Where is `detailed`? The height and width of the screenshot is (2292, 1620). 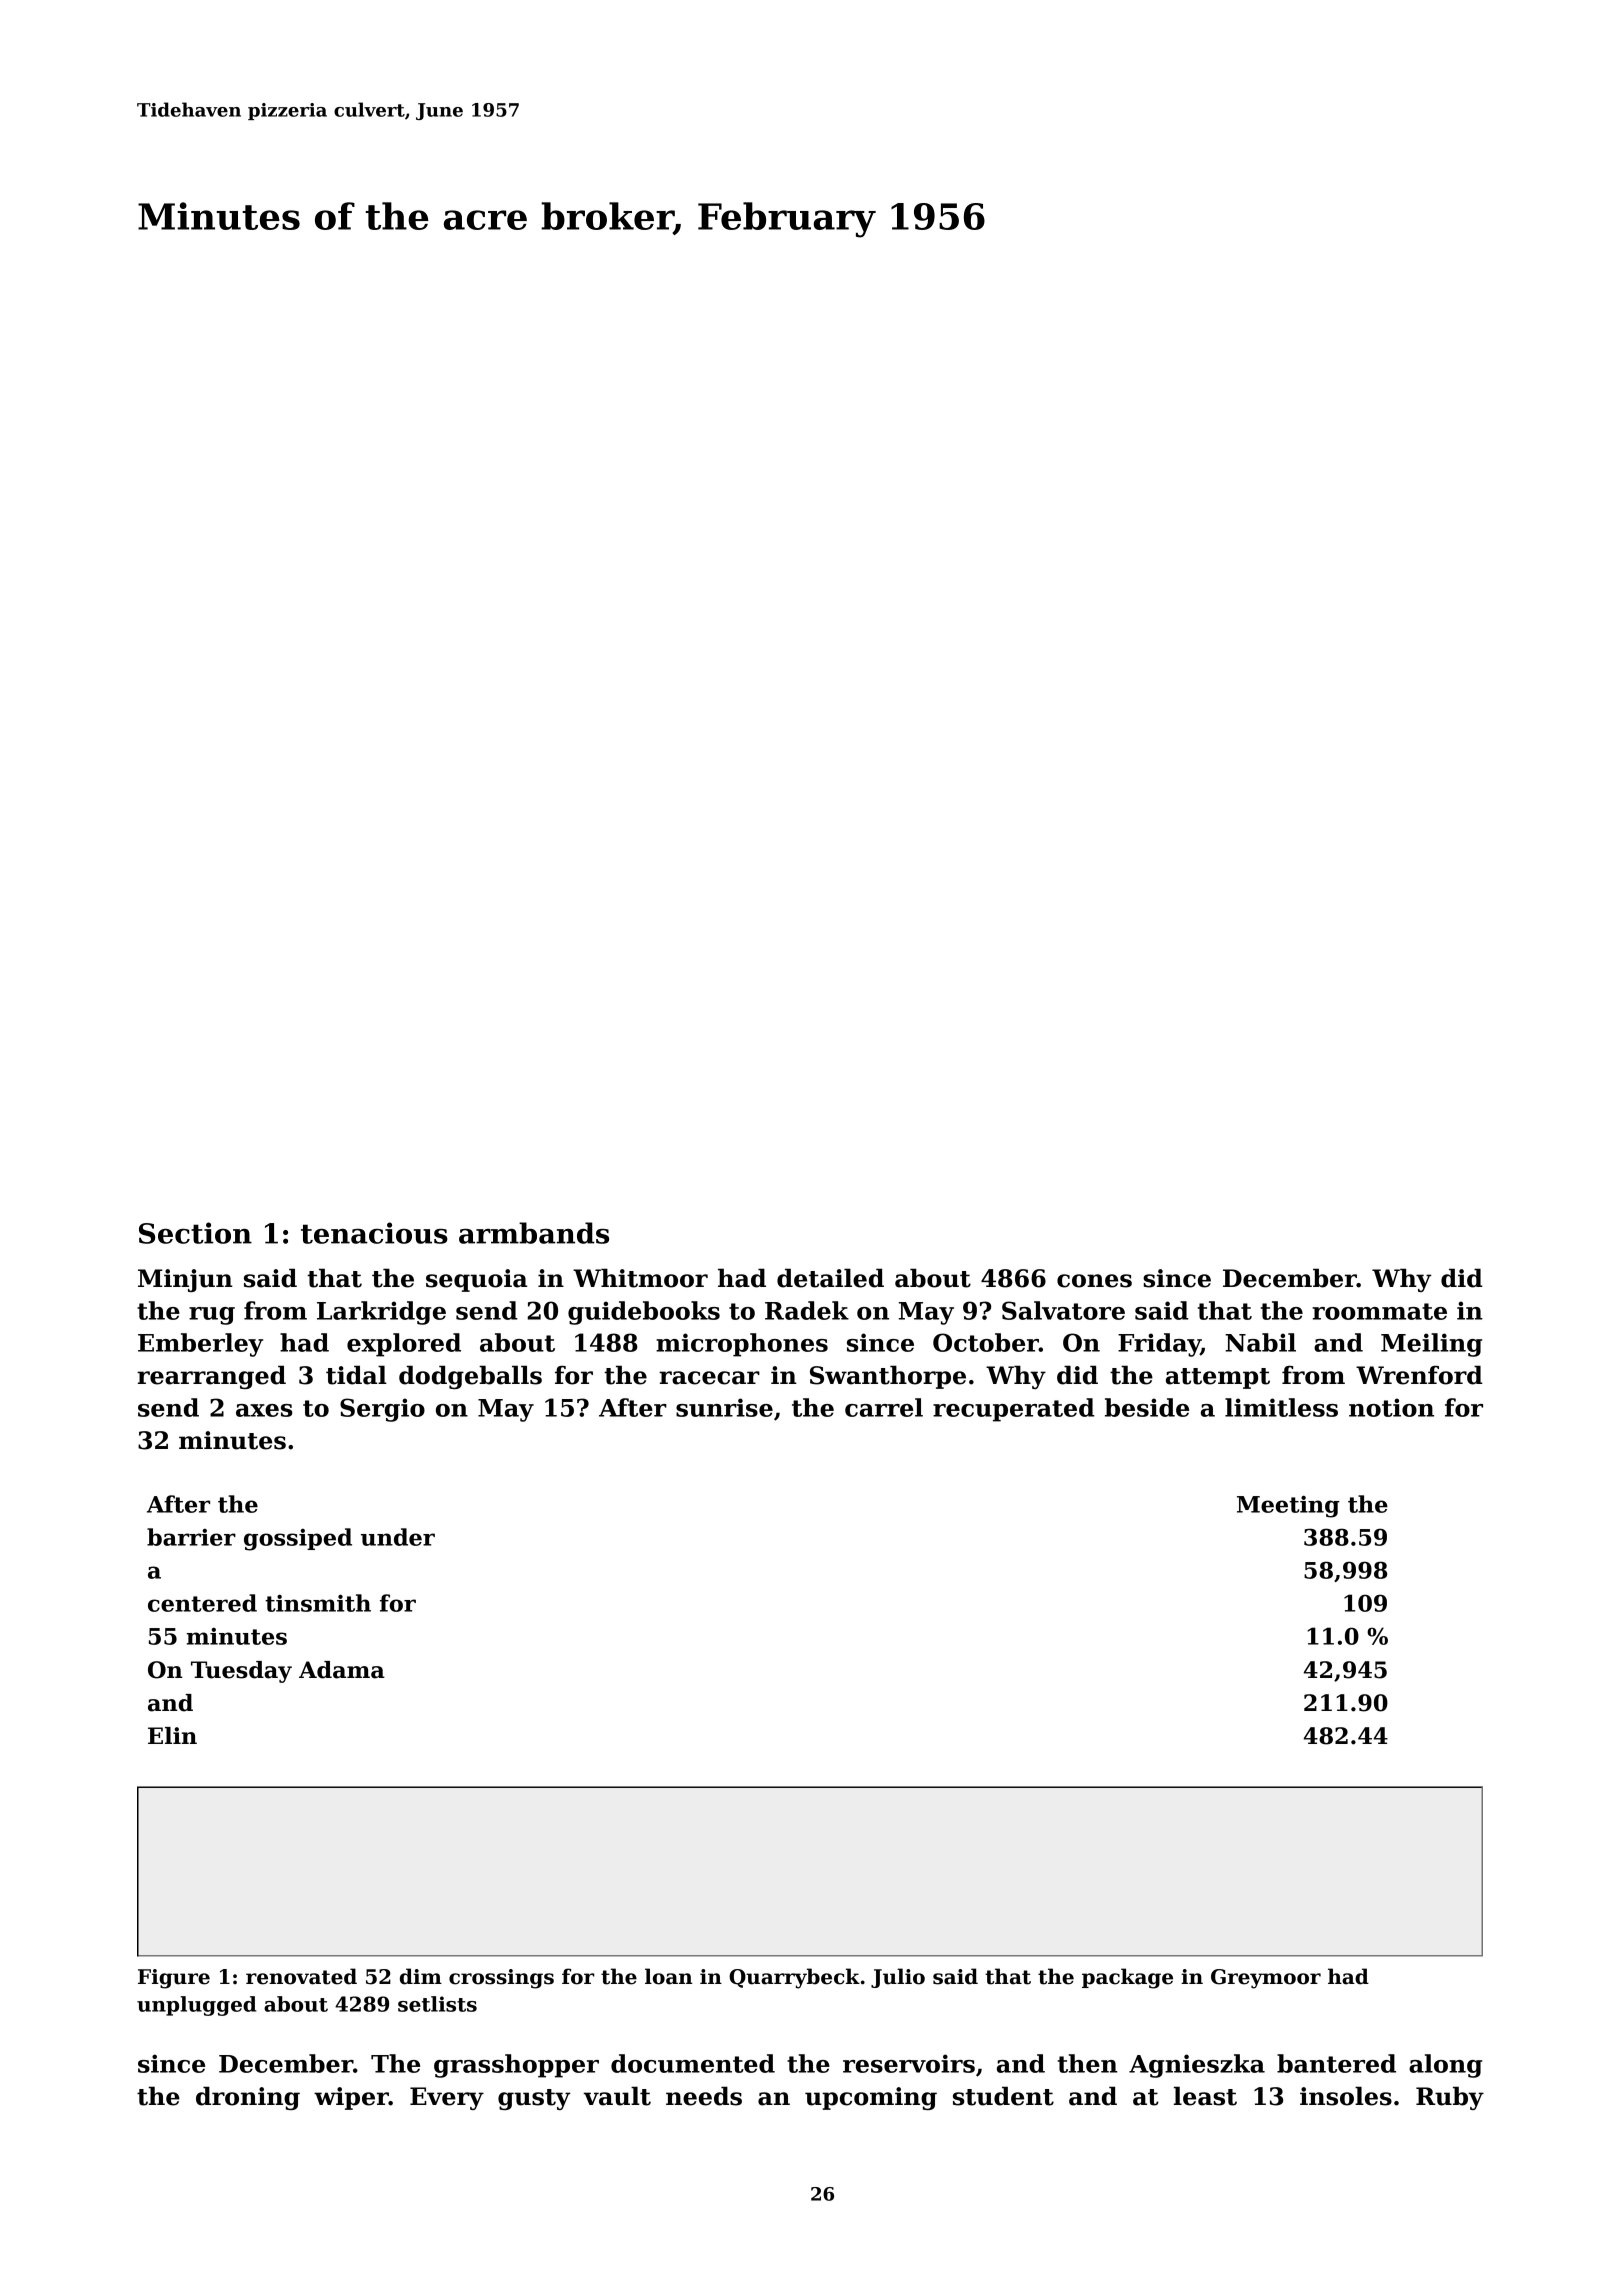
detailed is located at coordinates (830, 1278).
